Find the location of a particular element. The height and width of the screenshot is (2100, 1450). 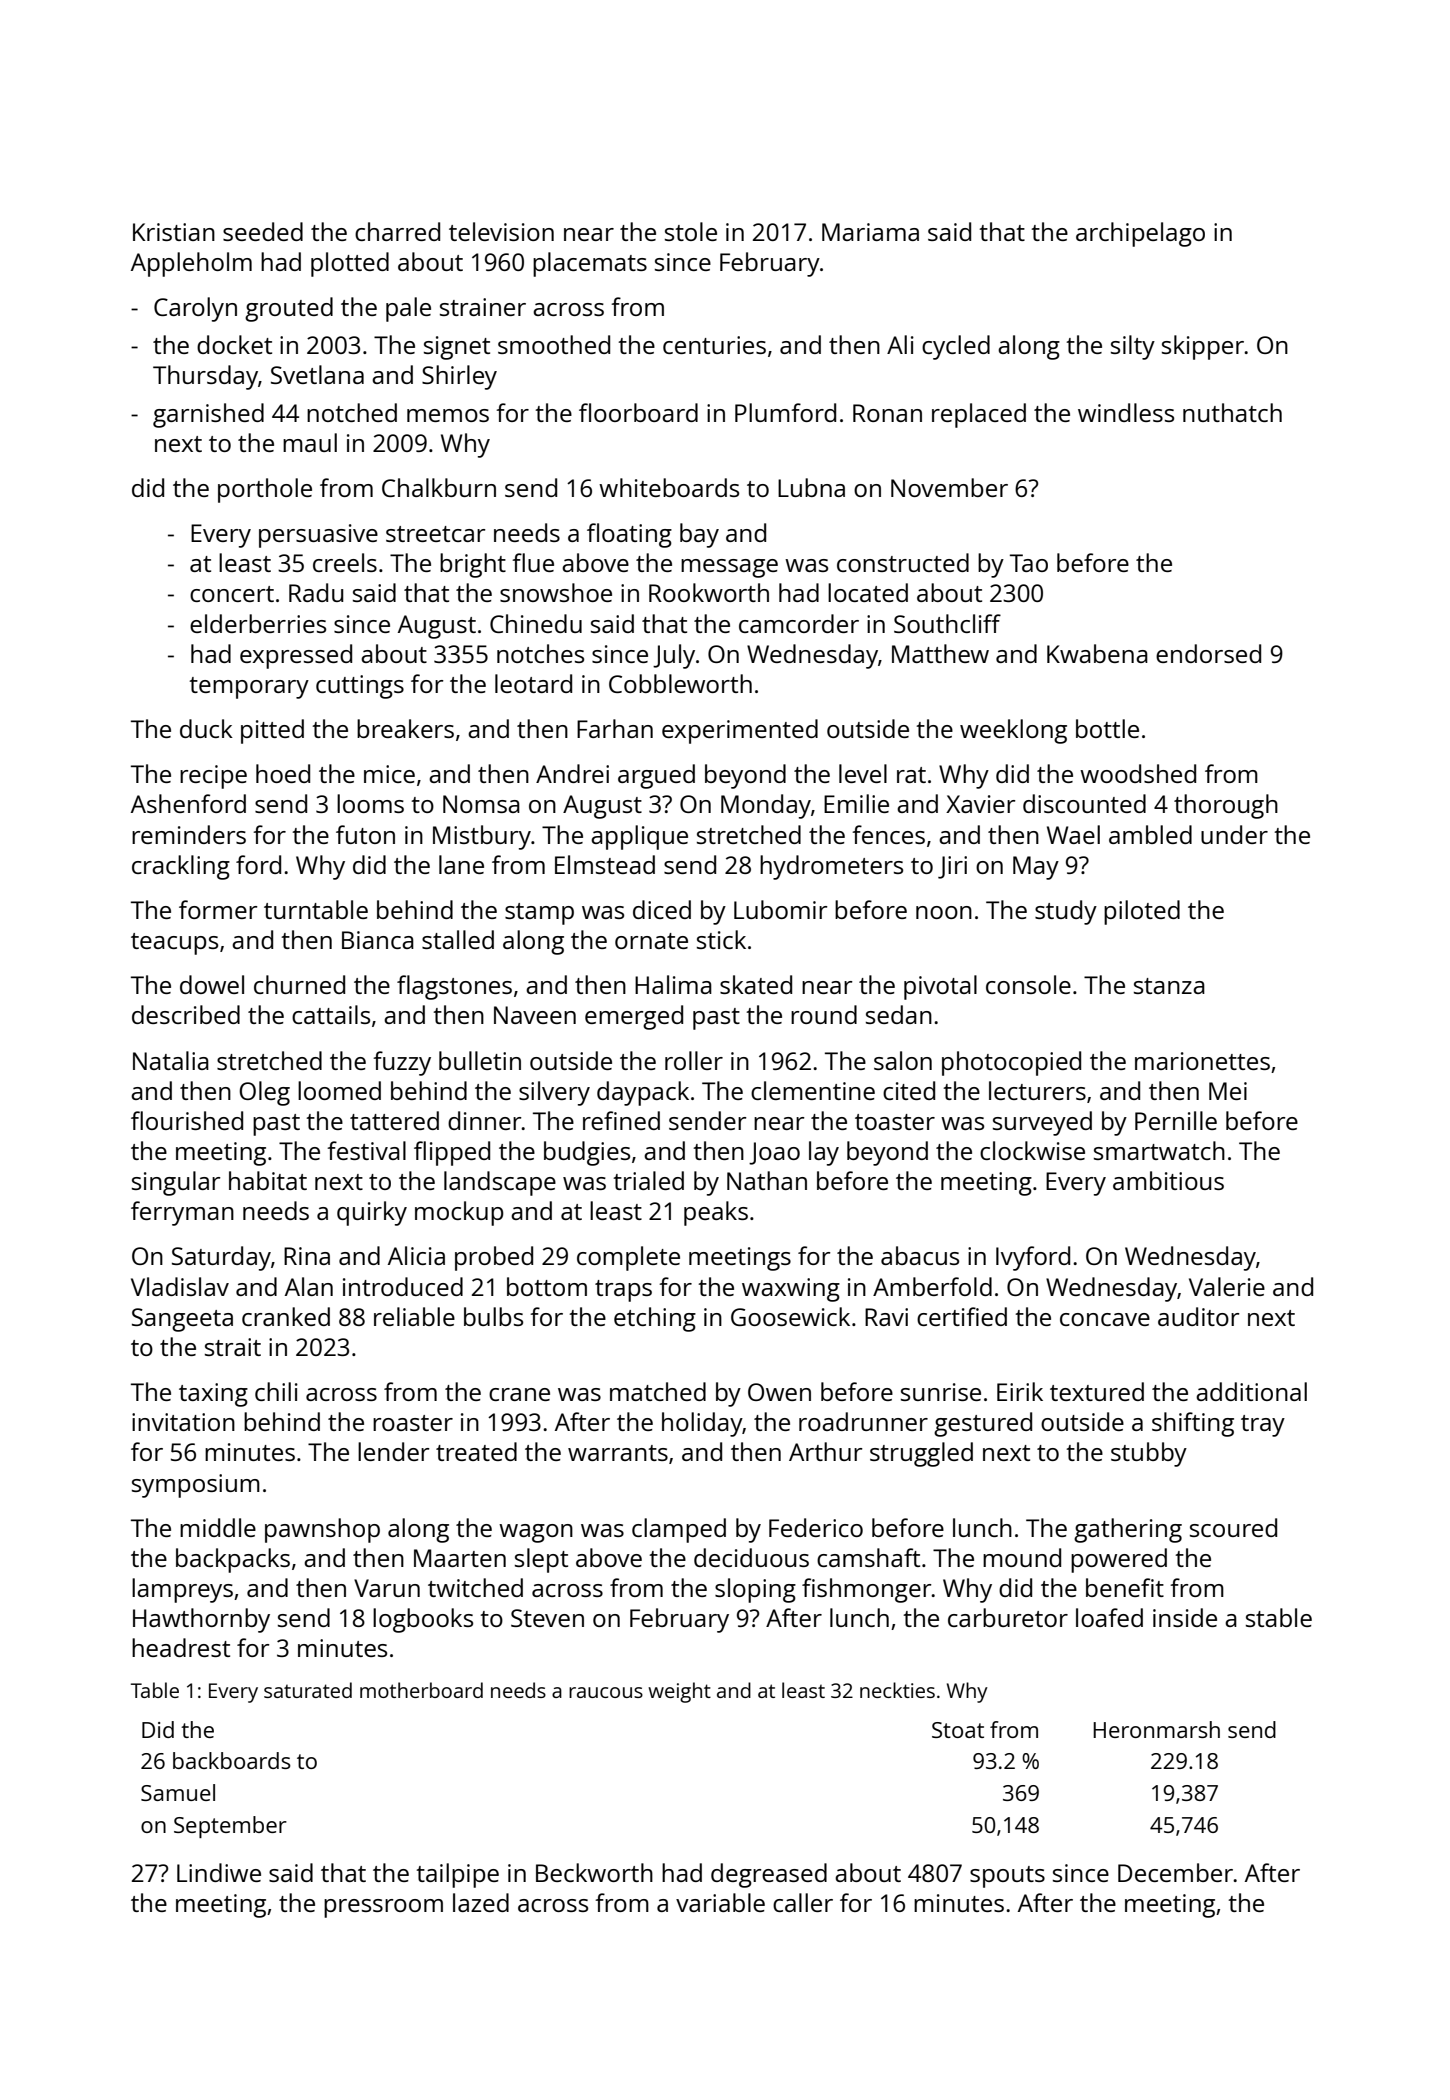

former is located at coordinates (218, 909).
